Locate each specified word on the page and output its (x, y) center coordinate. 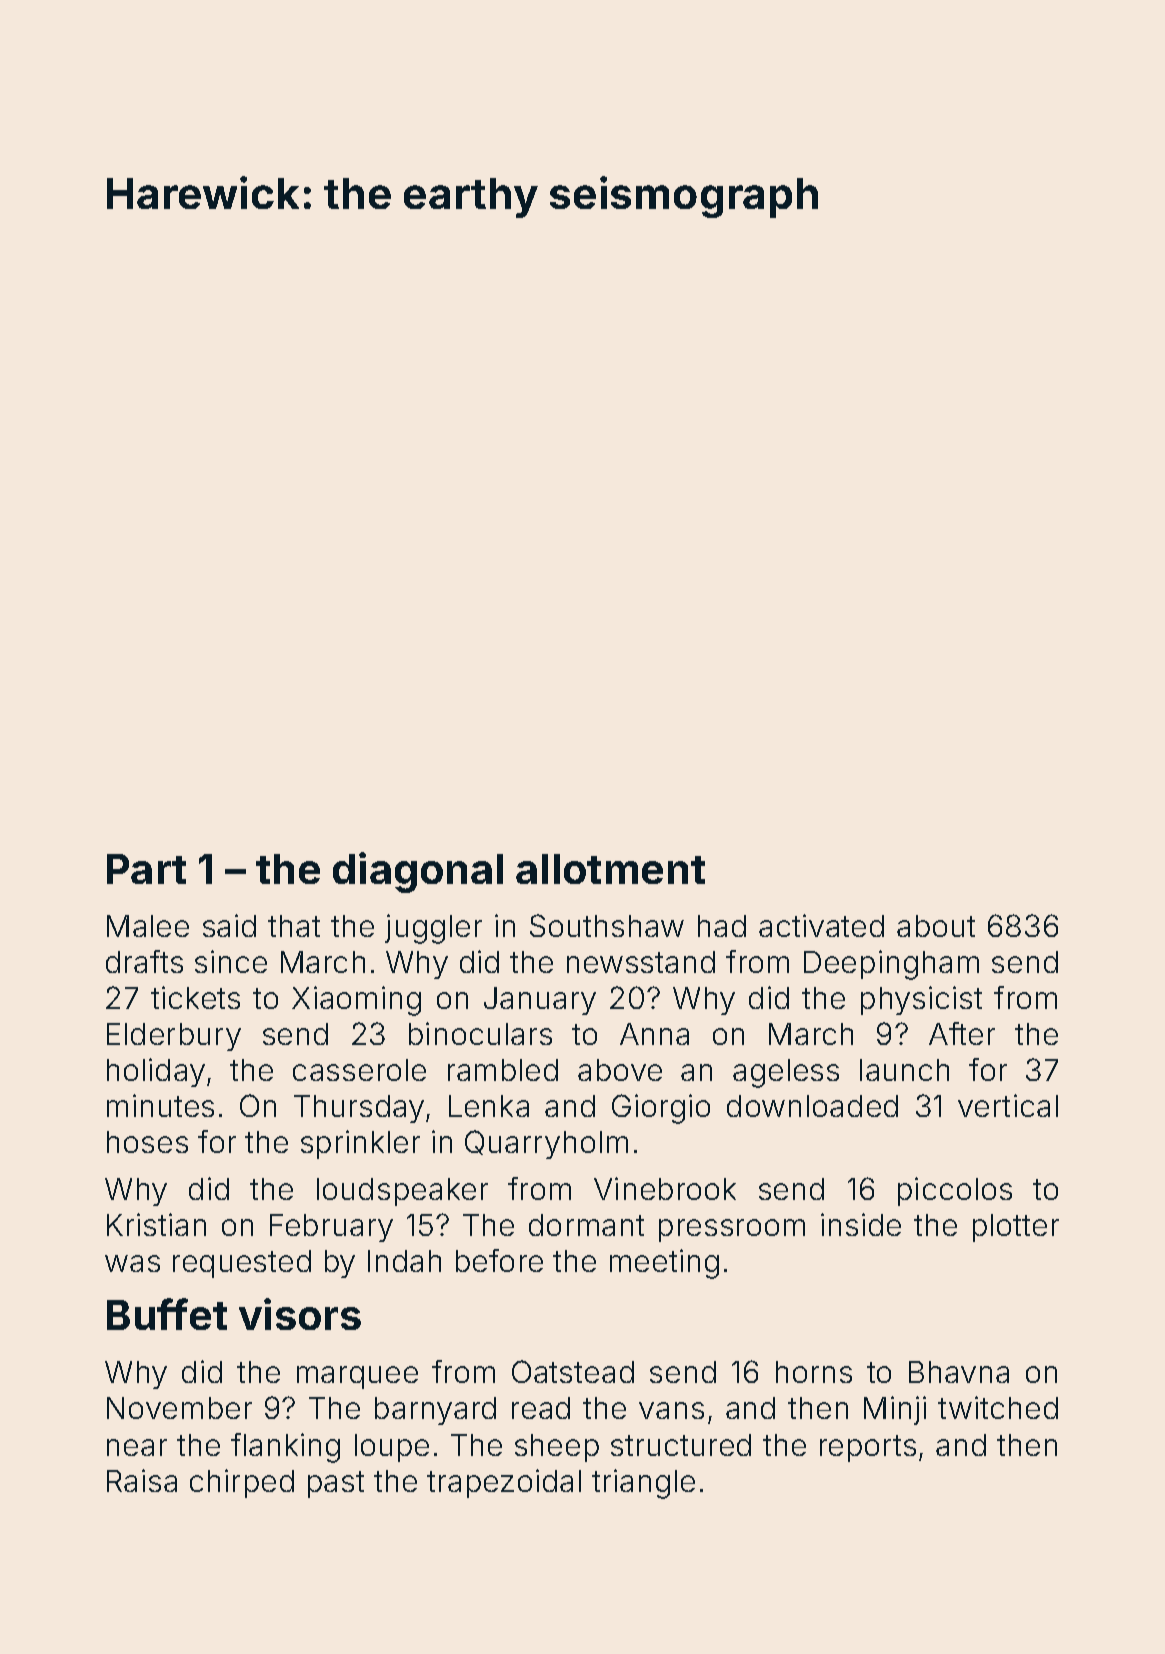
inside (861, 1224)
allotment (610, 869)
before (499, 1260)
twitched (998, 1407)
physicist (921, 1000)
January (540, 1001)
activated (821, 925)
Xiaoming (356, 1001)
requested (242, 1264)
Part (146, 869)
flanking (285, 1448)
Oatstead (573, 1371)
